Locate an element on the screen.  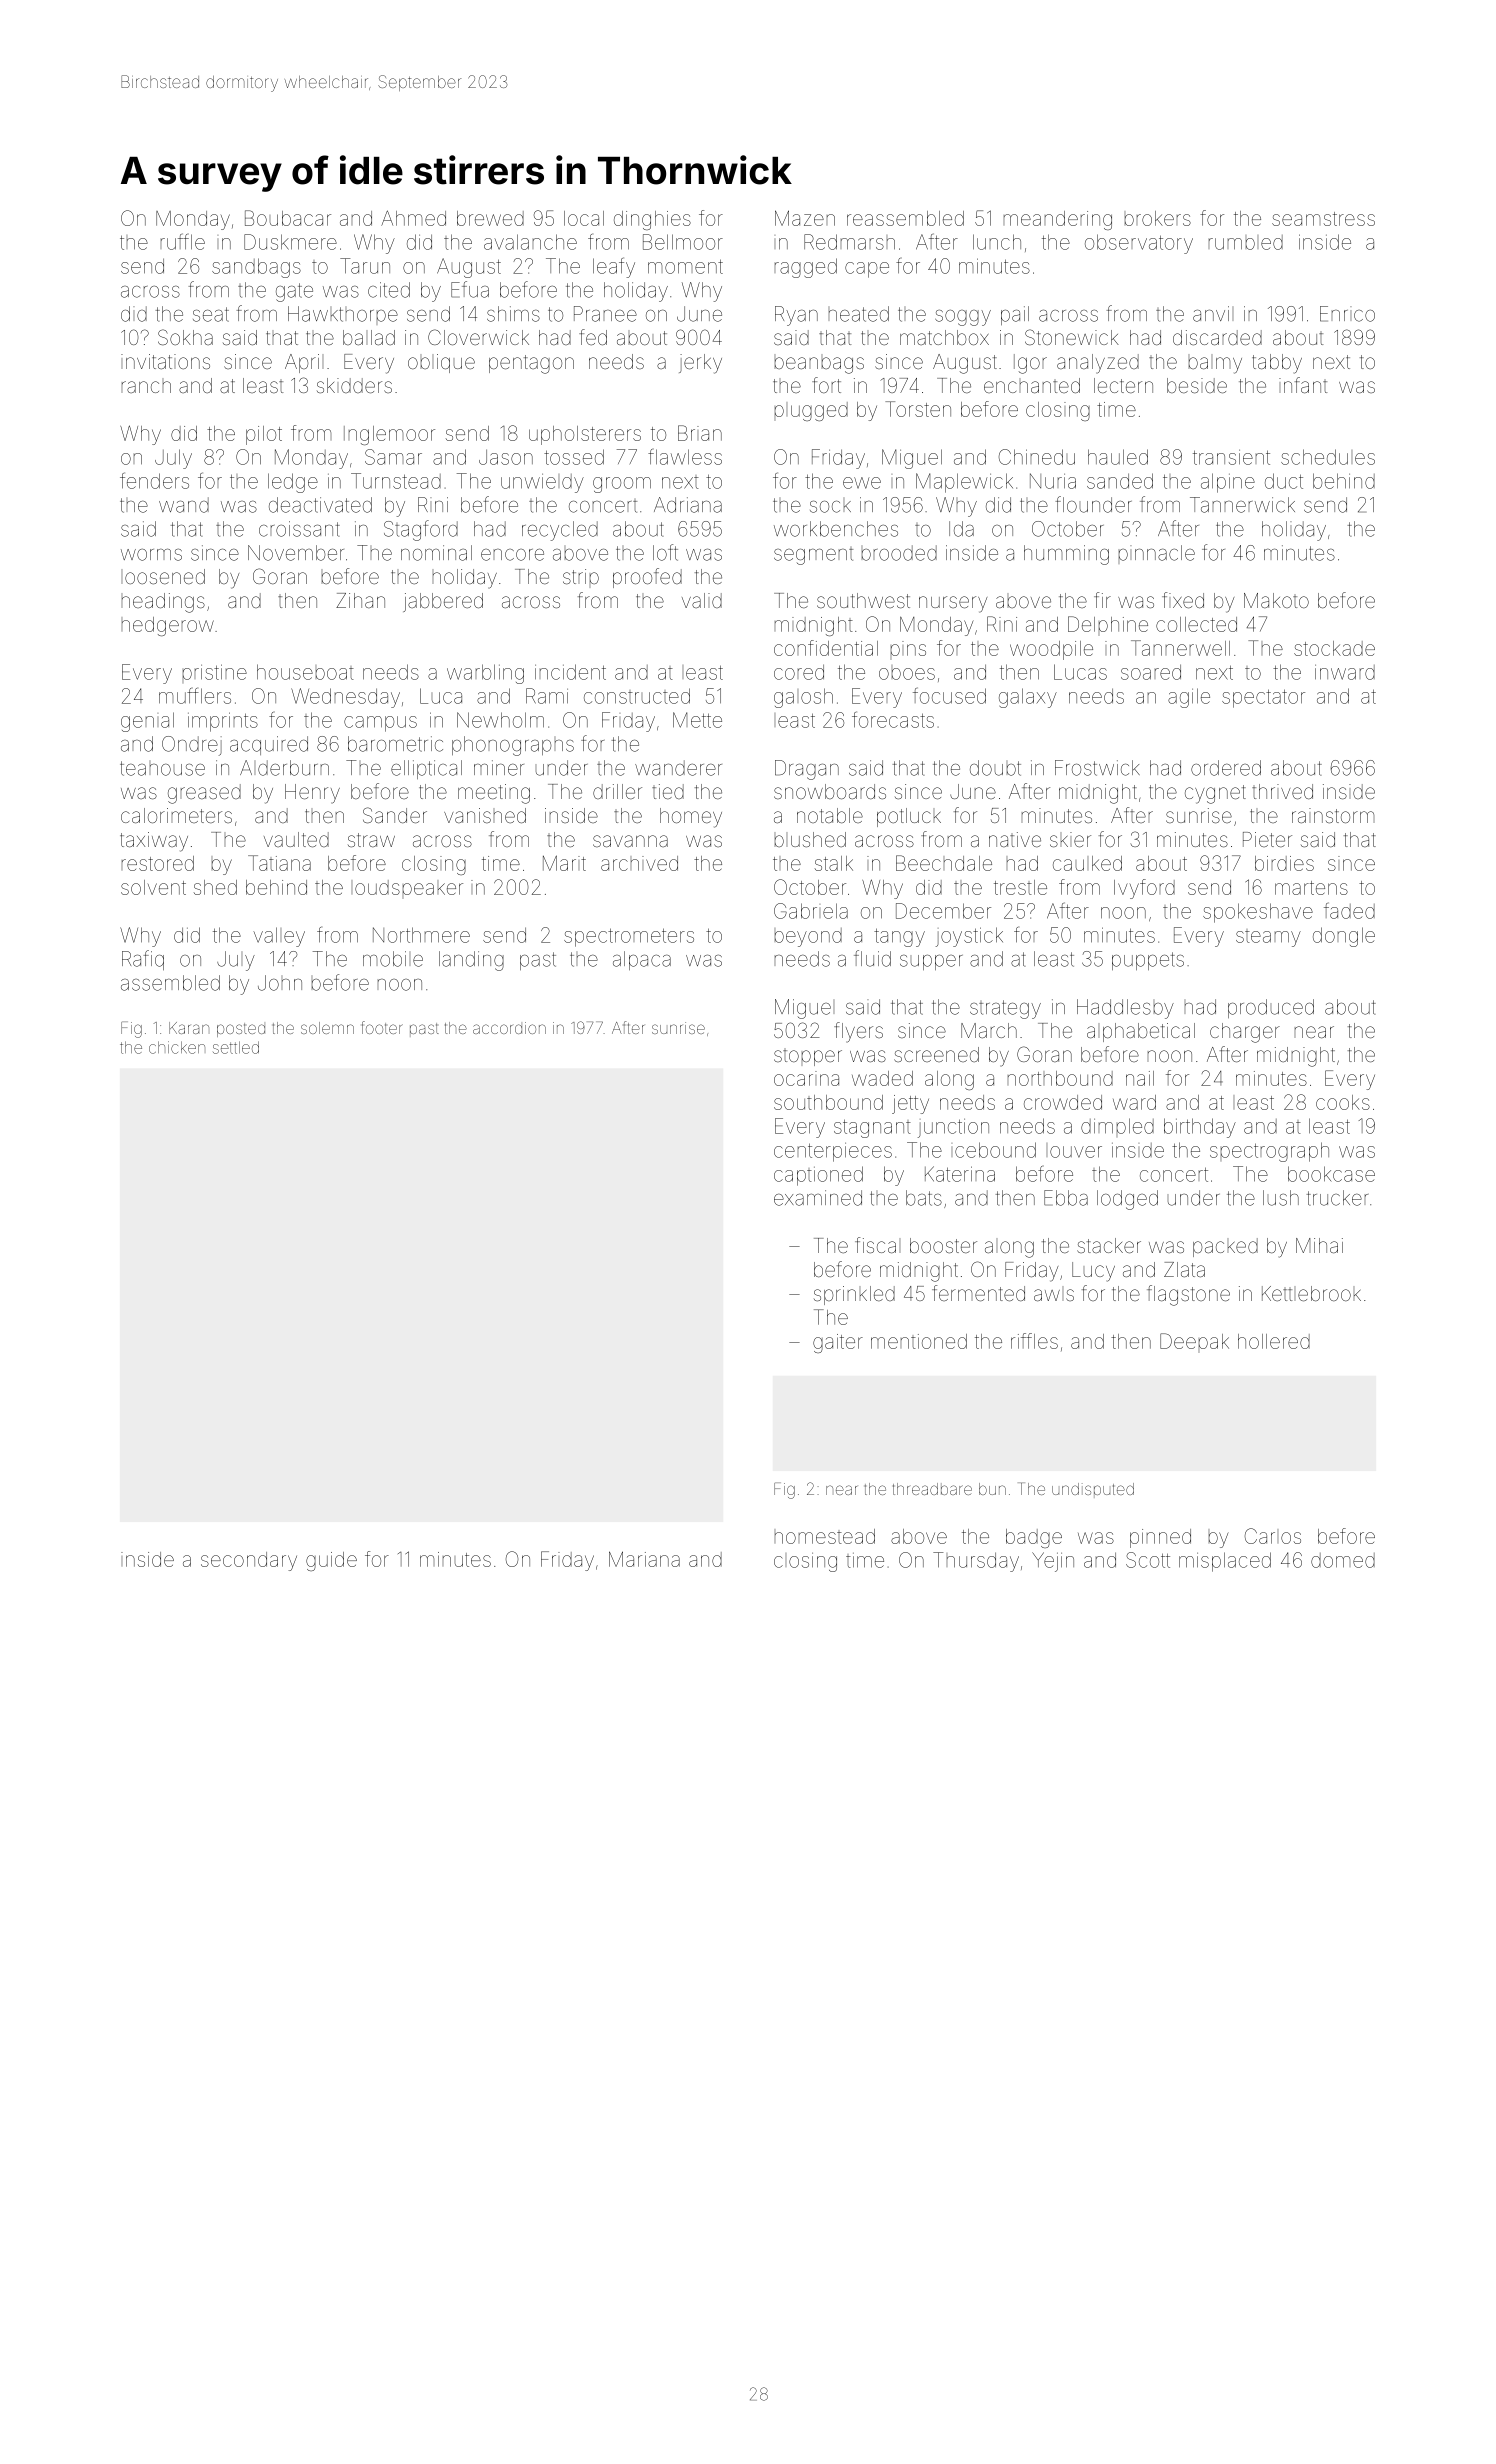
Duskmere is located at coordinates (290, 242).
